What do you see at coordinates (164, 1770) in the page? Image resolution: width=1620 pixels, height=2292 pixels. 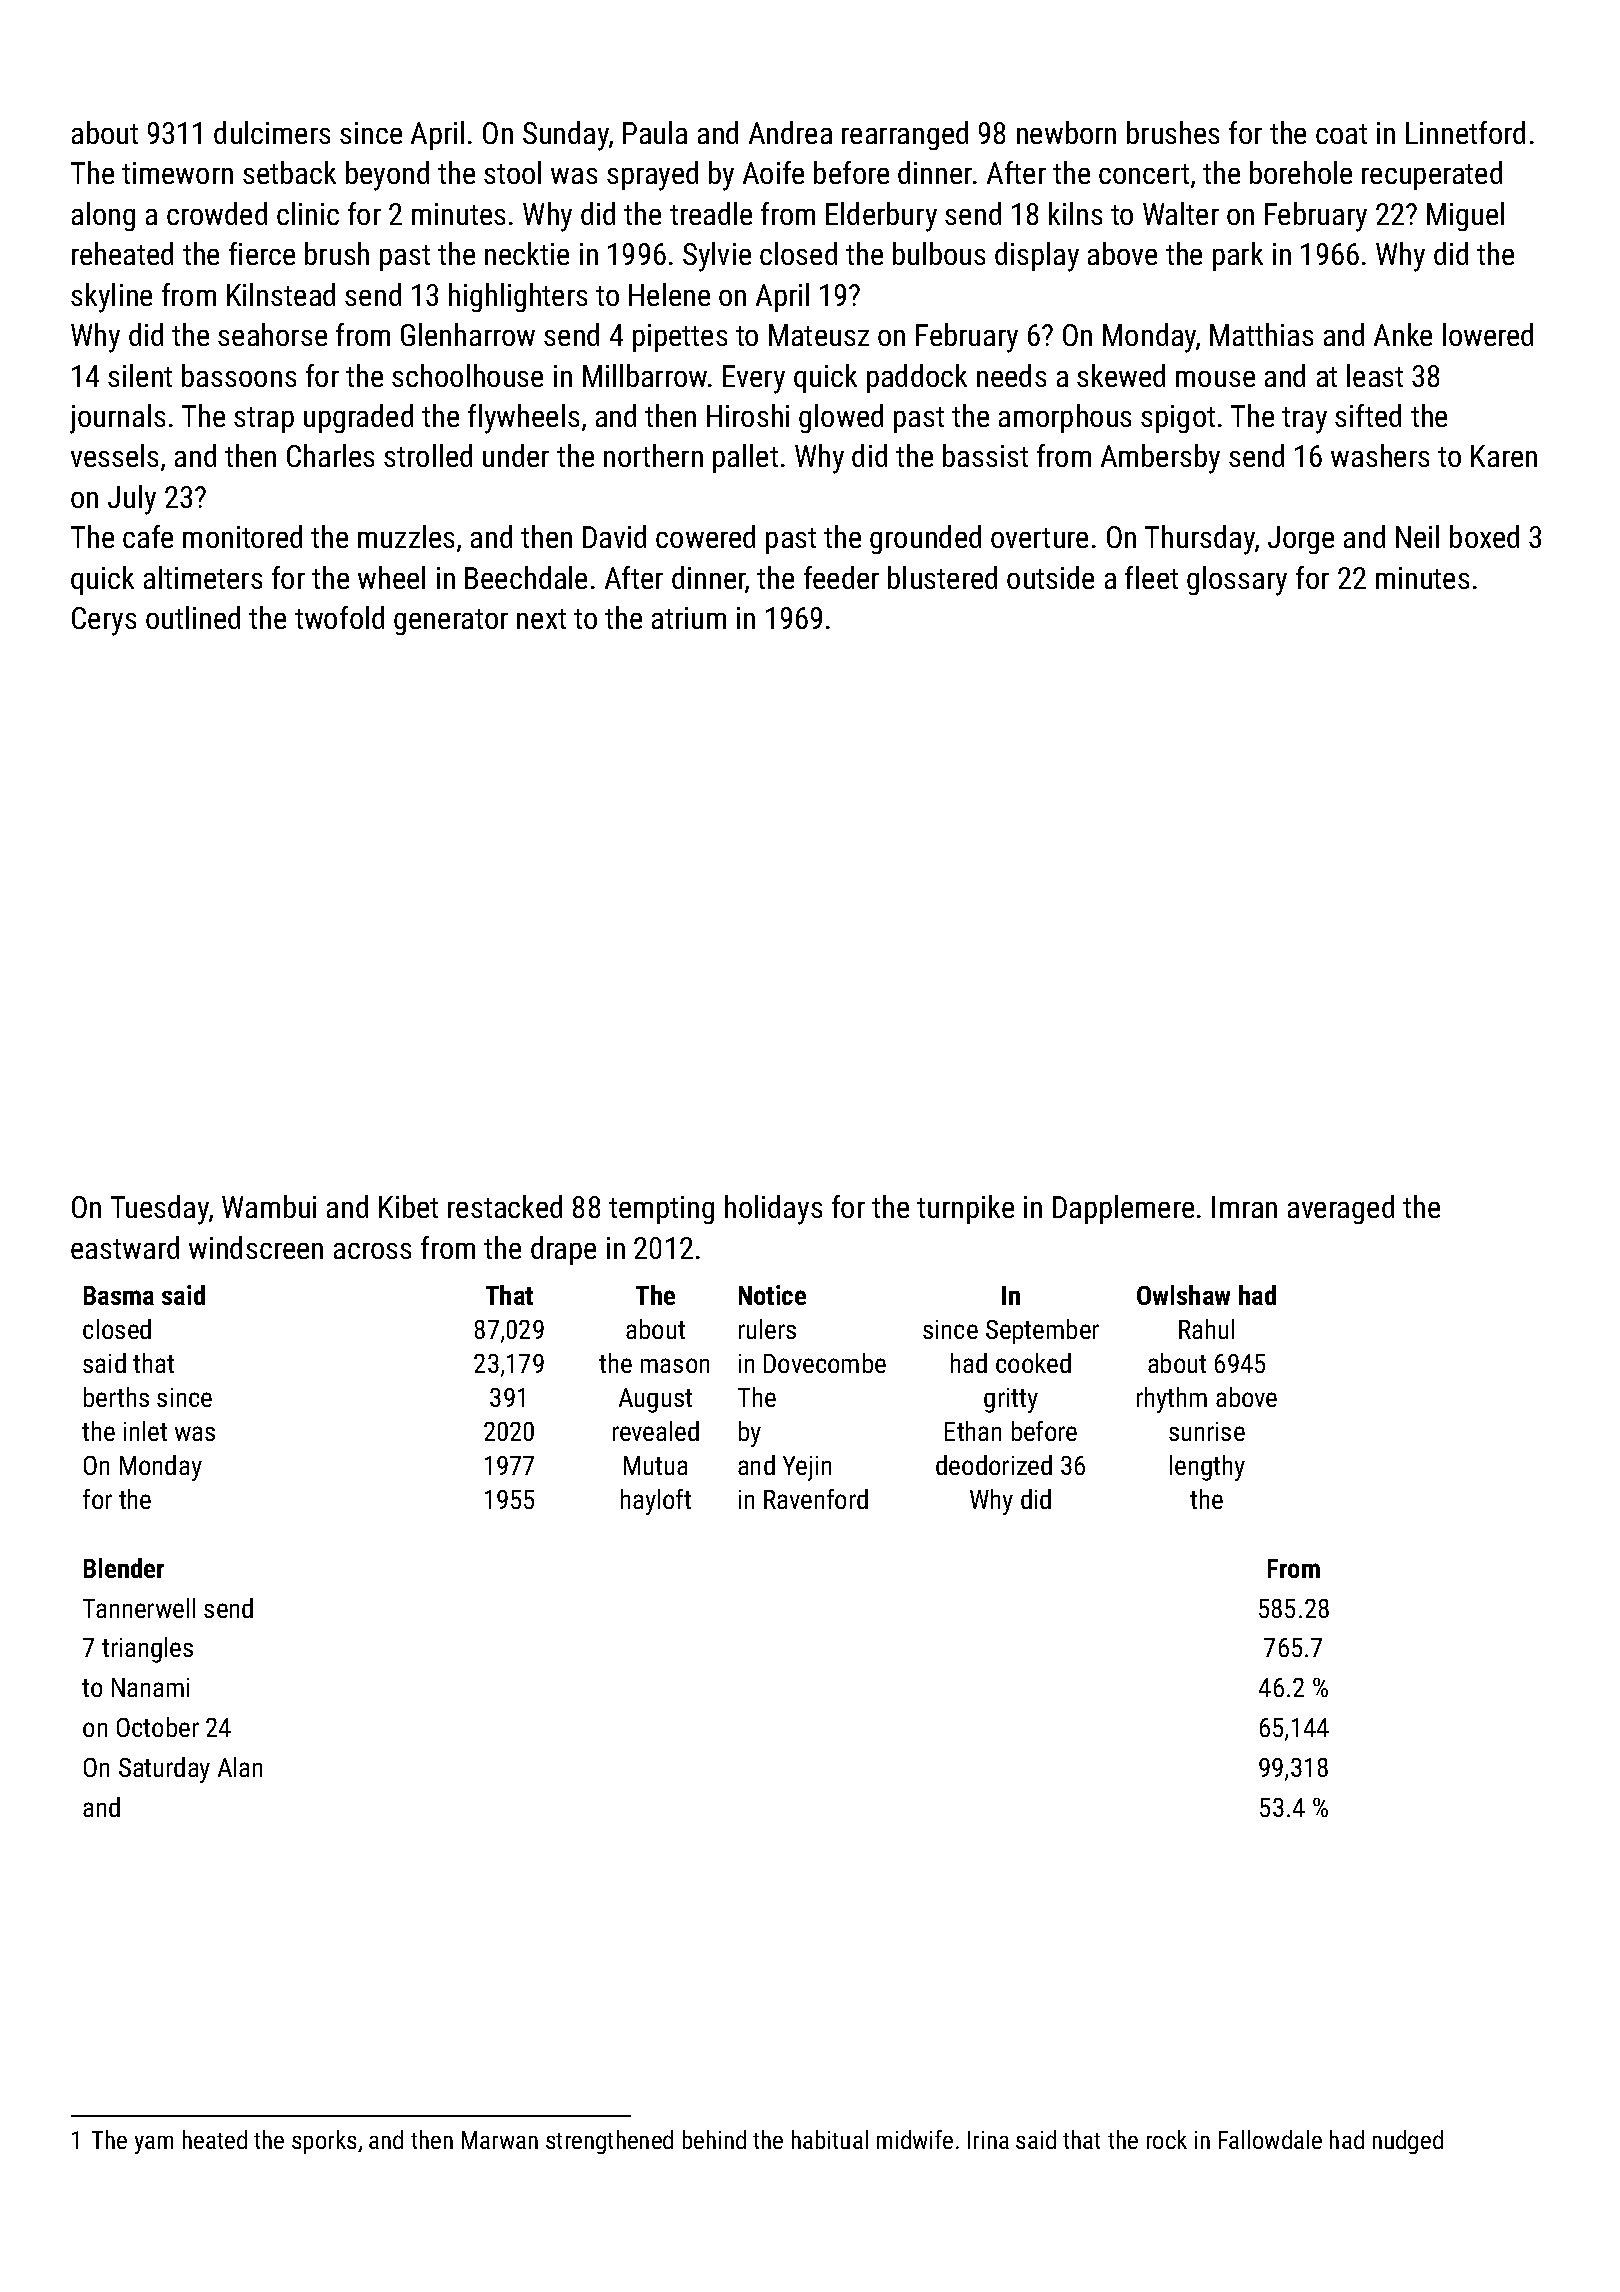 I see `Saturday` at bounding box center [164, 1770].
